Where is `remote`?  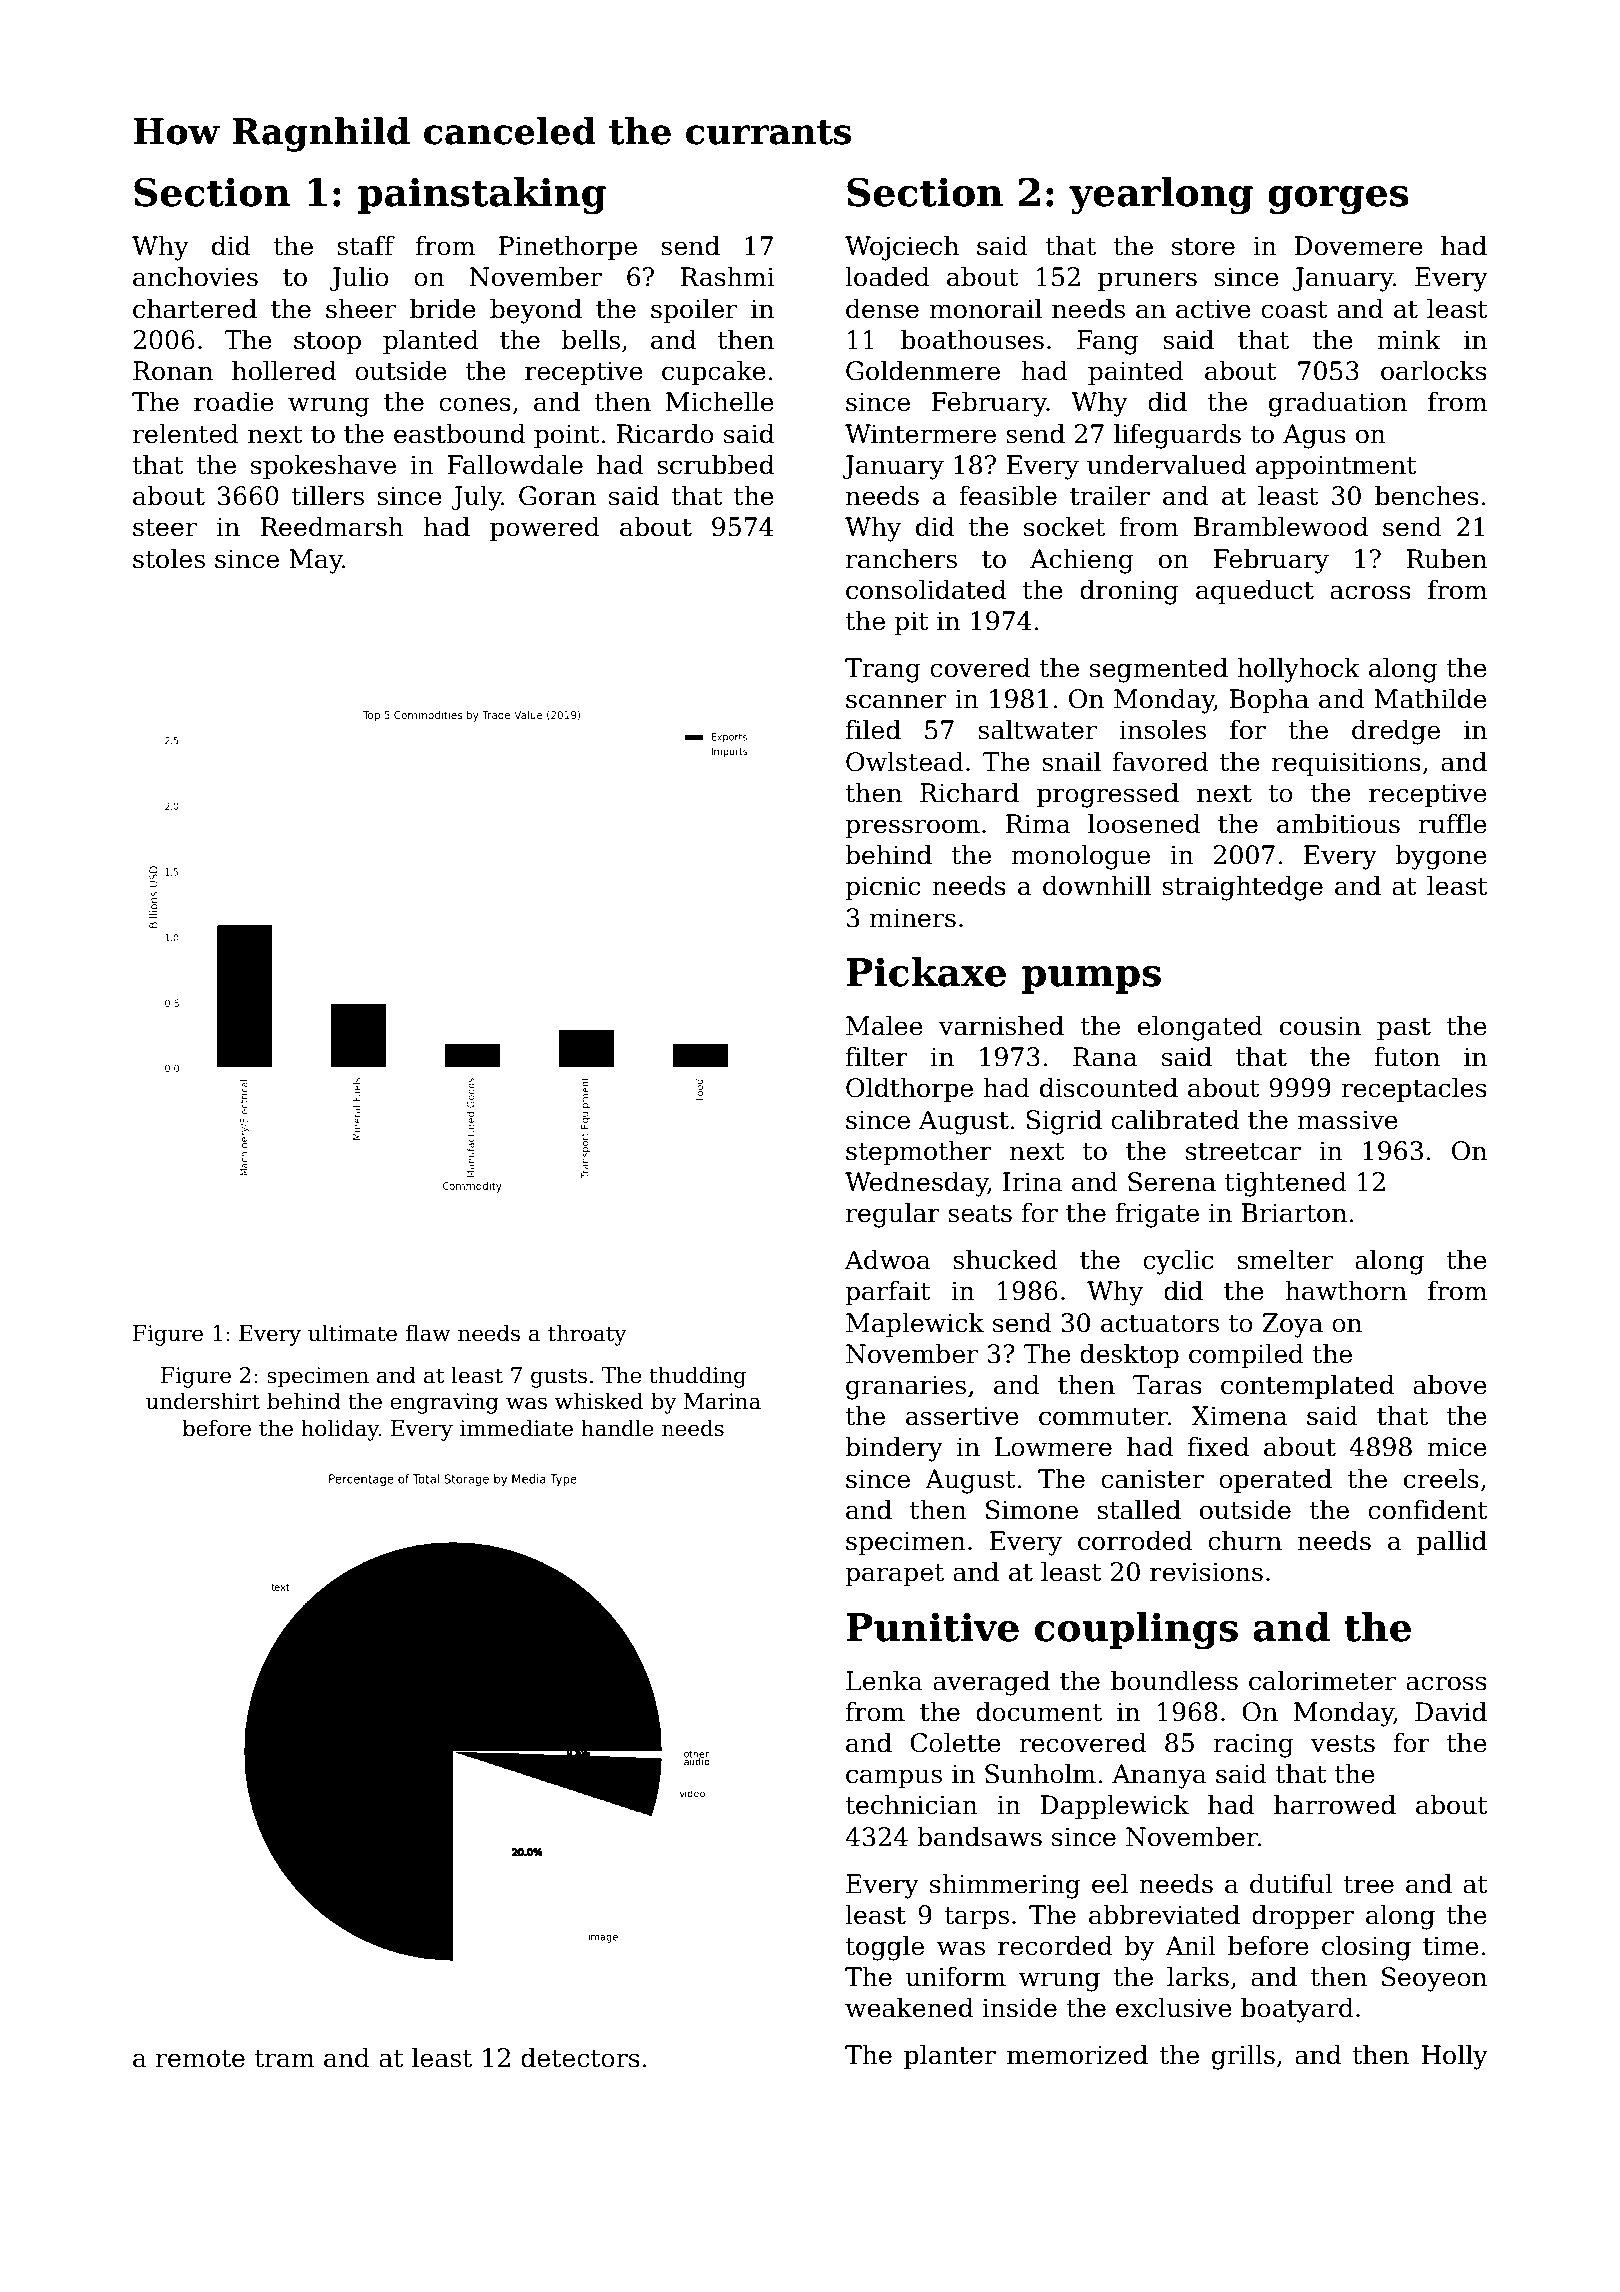
remote is located at coordinates (200, 2059).
